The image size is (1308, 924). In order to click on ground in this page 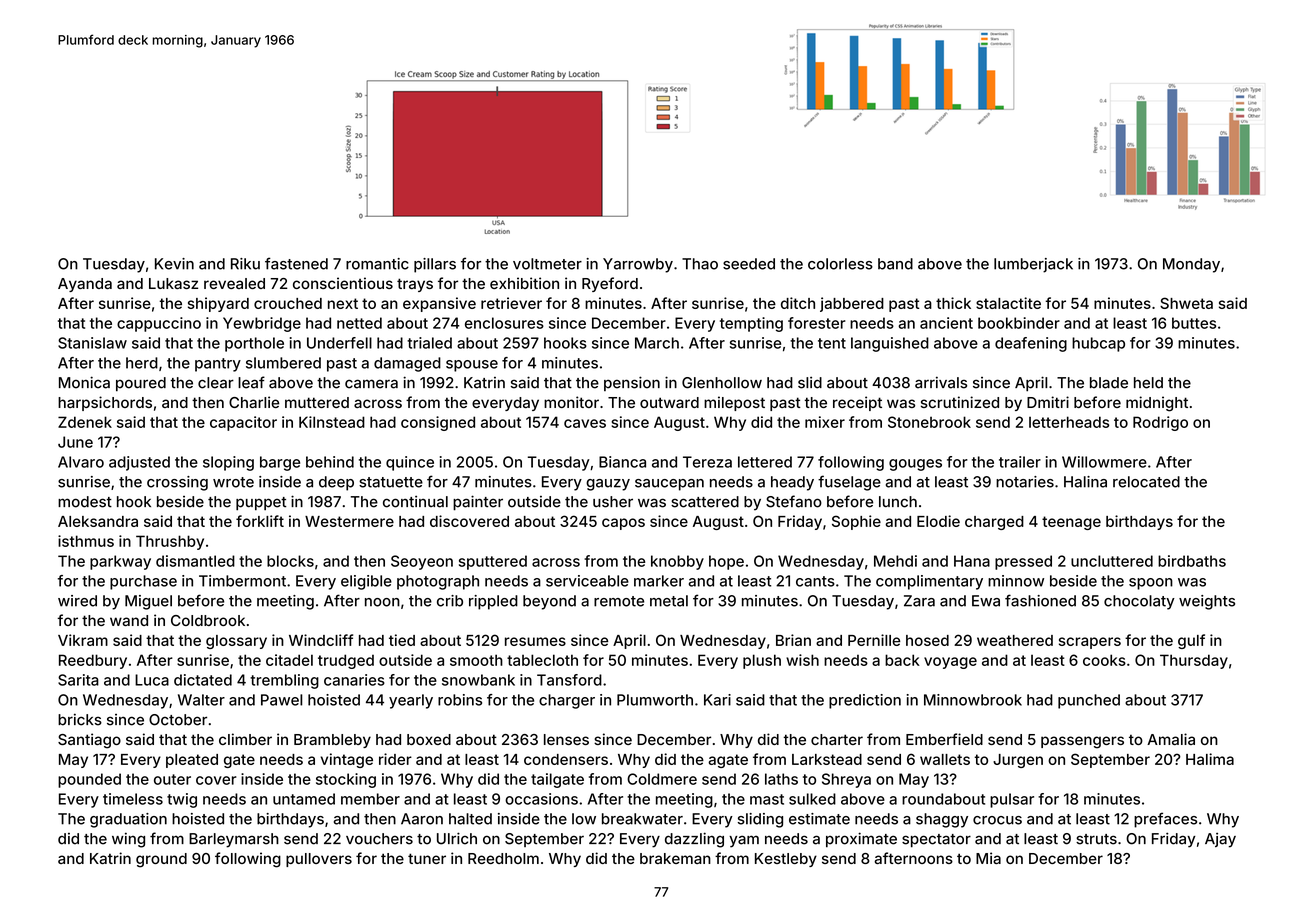, I will do `click(161, 860)`.
